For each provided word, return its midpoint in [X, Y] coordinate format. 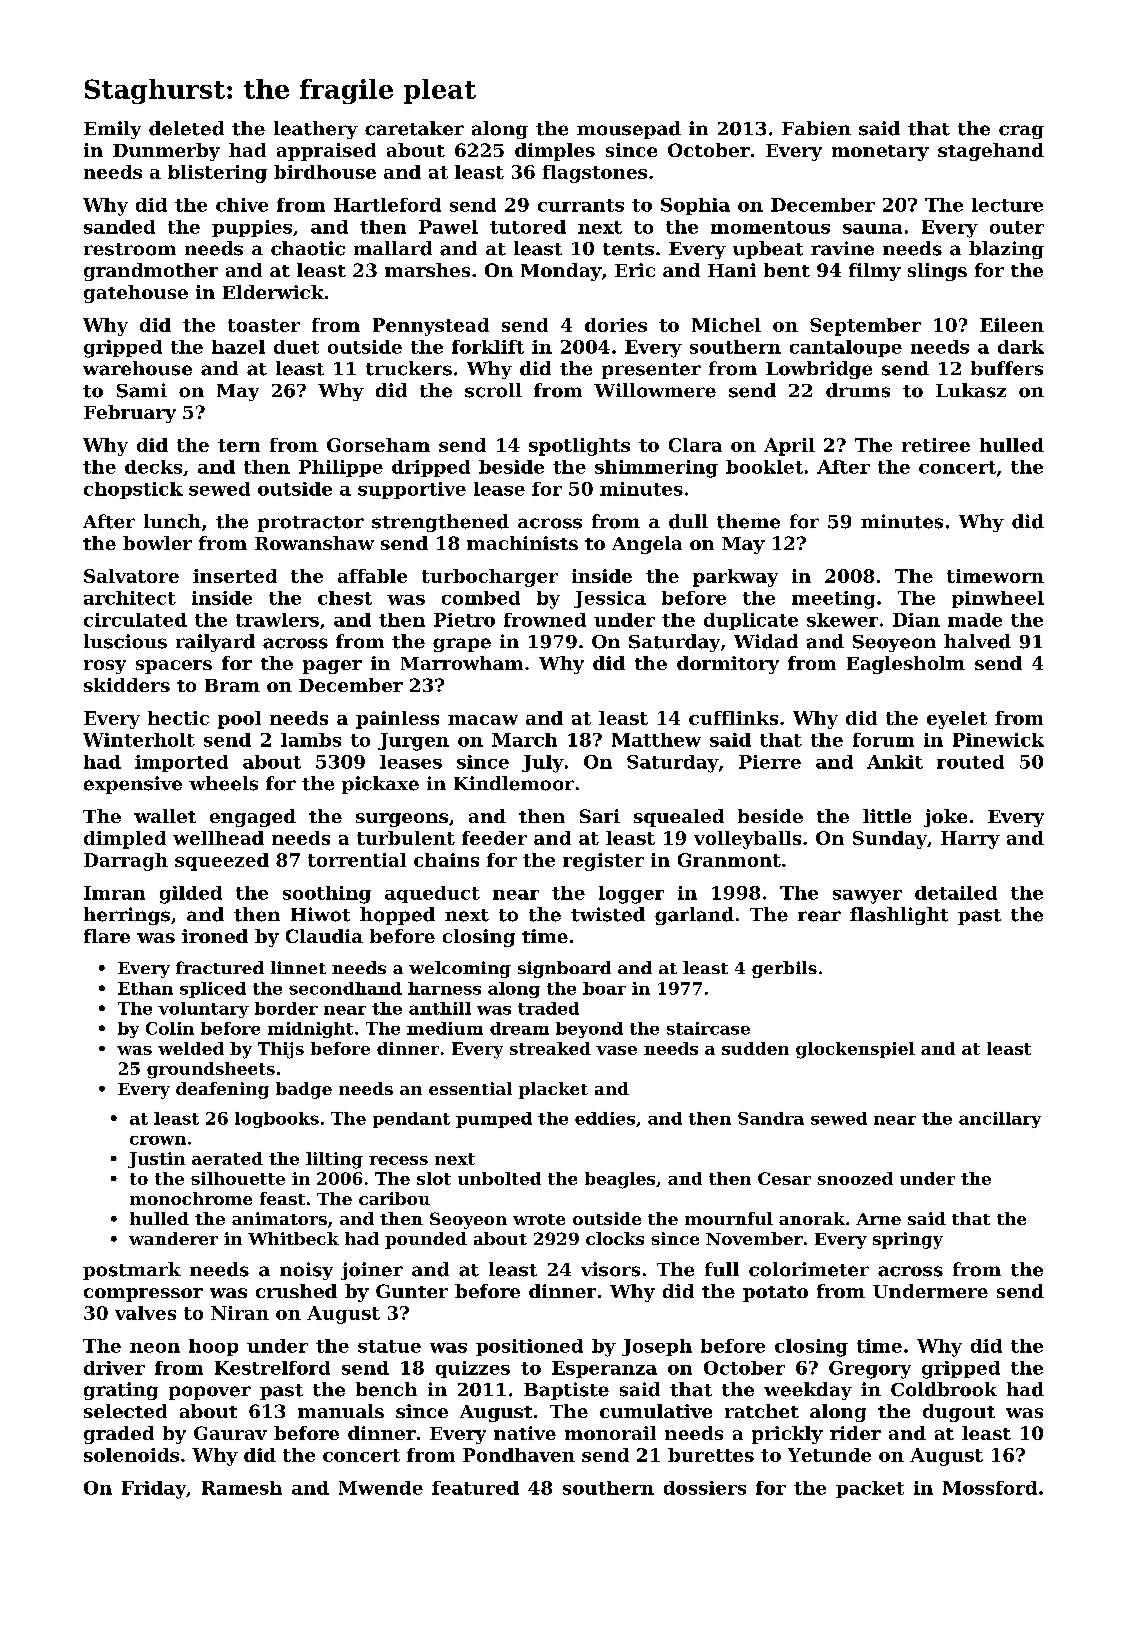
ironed [215, 936]
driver [114, 1368]
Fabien [816, 128]
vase [616, 1050]
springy [908, 1240]
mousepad [629, 130]
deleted [186, 128]
